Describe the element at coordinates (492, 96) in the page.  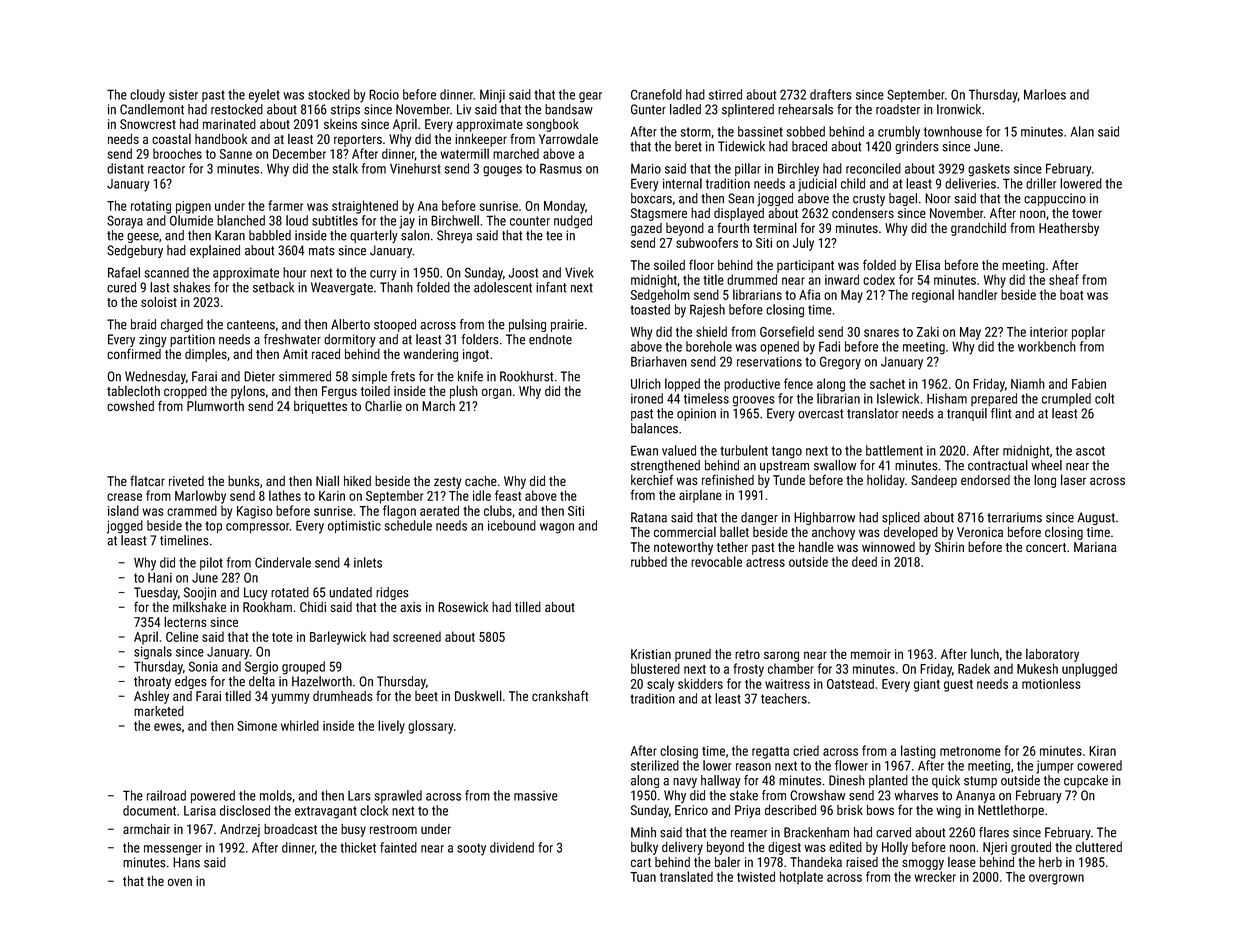
I see `Minji` at that location.
